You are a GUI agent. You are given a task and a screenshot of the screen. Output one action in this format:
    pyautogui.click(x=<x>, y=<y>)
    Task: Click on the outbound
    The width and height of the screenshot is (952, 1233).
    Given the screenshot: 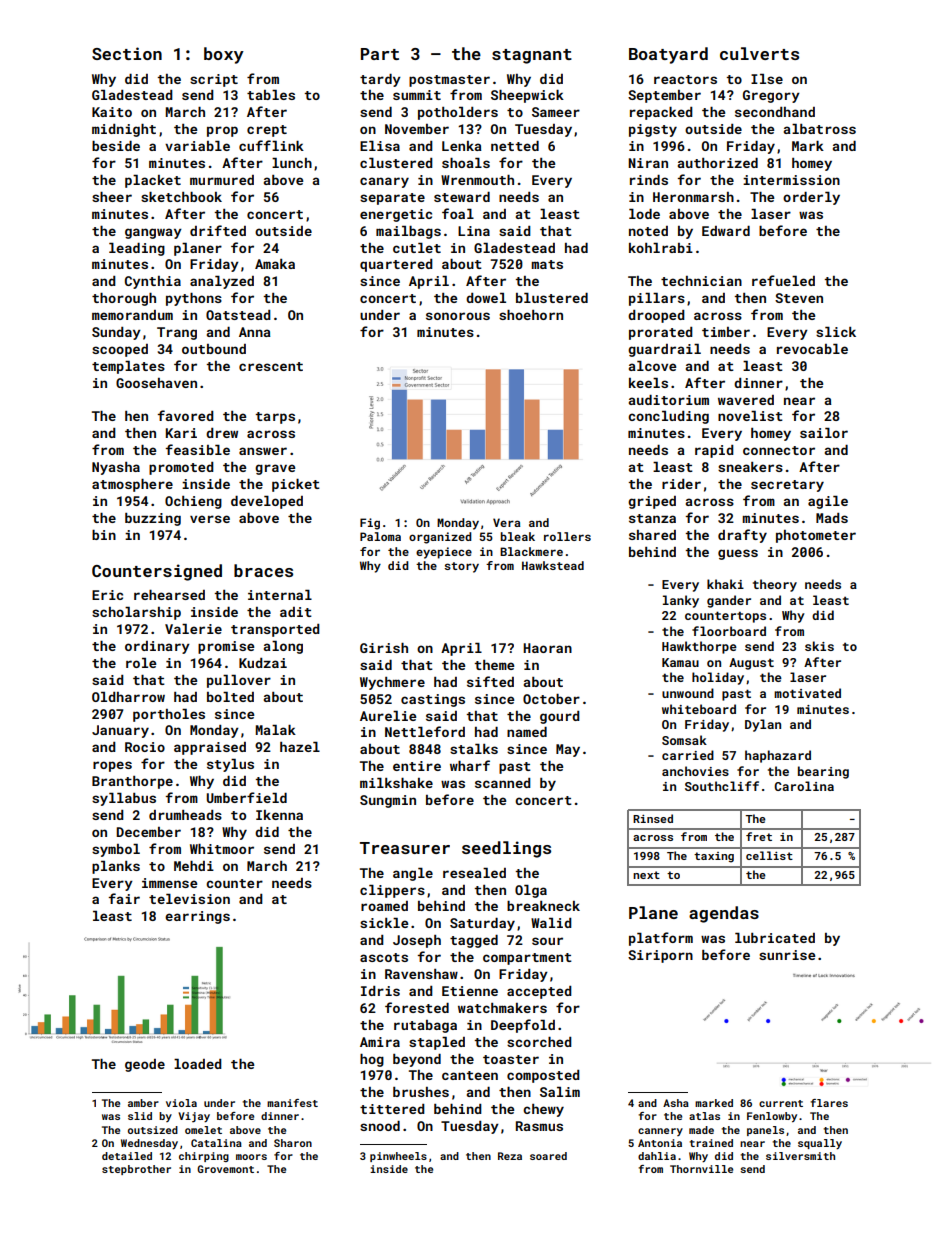 What is the action you would take?
    pyautogui.click(x=214, y=349)
